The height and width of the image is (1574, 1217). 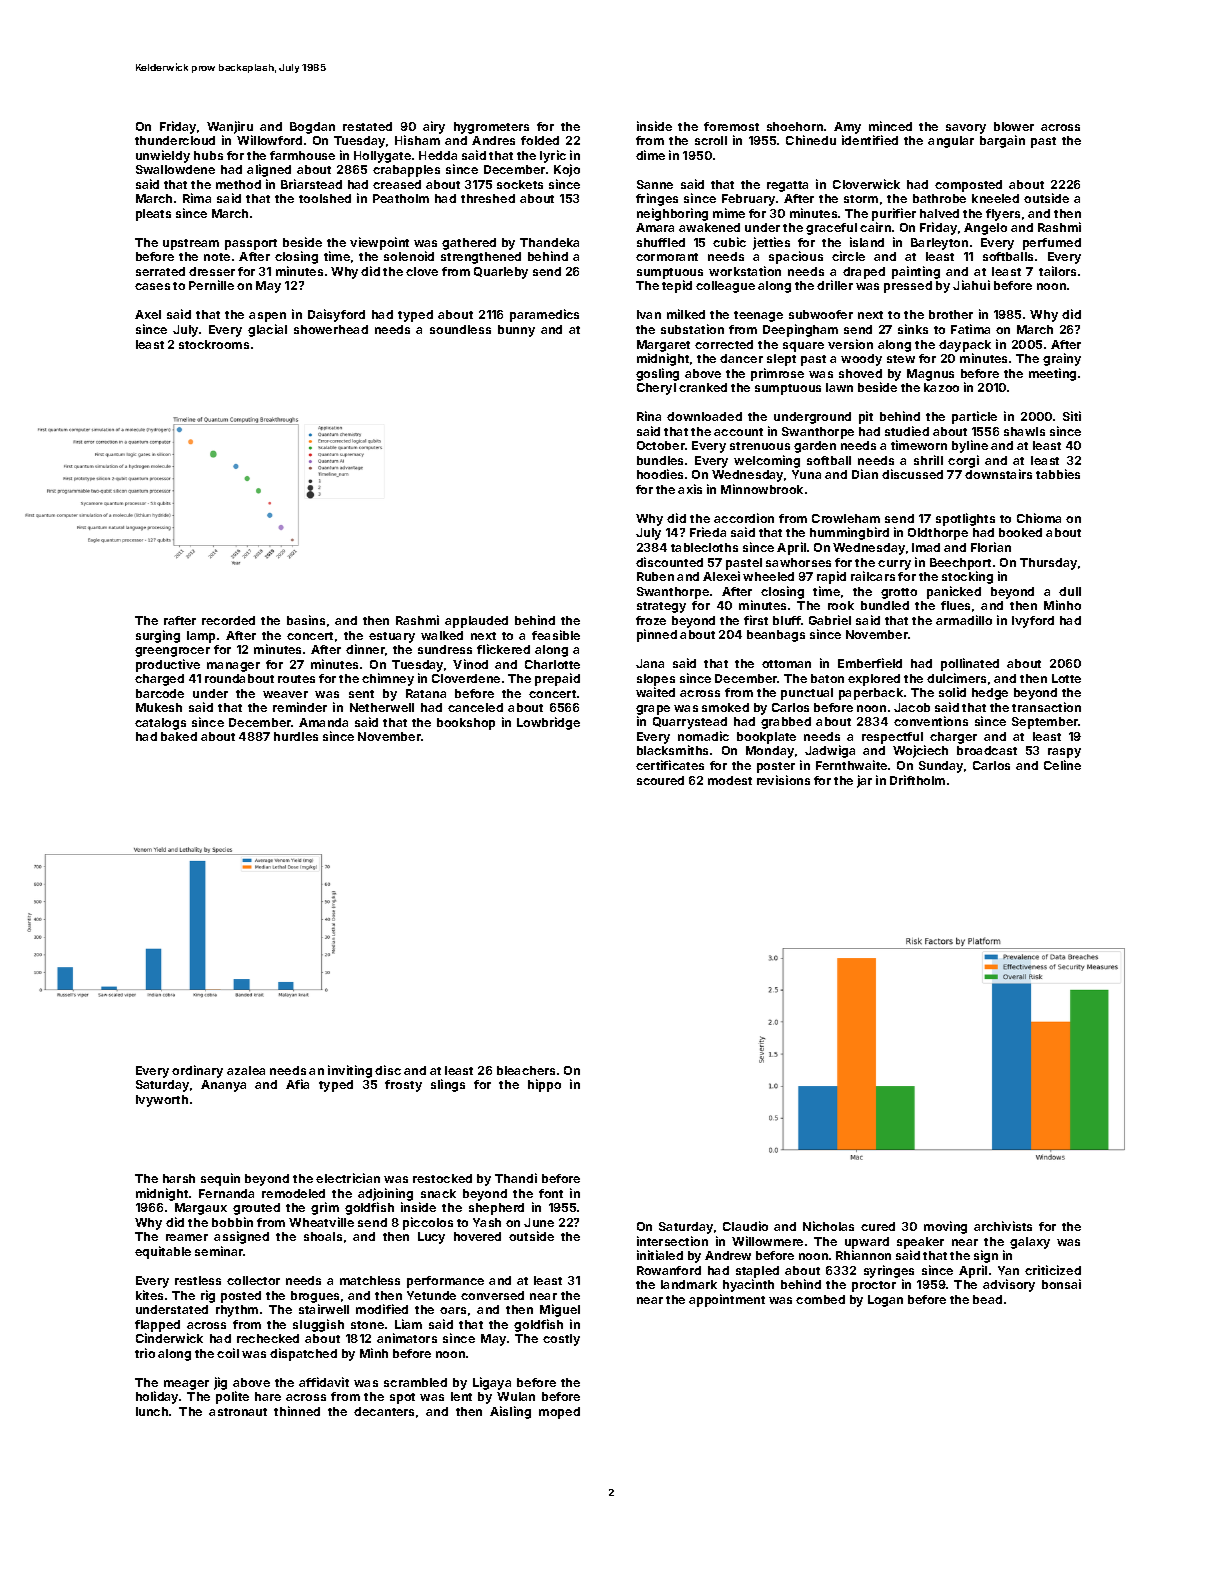 What do you see at coordinates (228, 620) in the image?
I see `recorded` at bounding box center [228, 620].
